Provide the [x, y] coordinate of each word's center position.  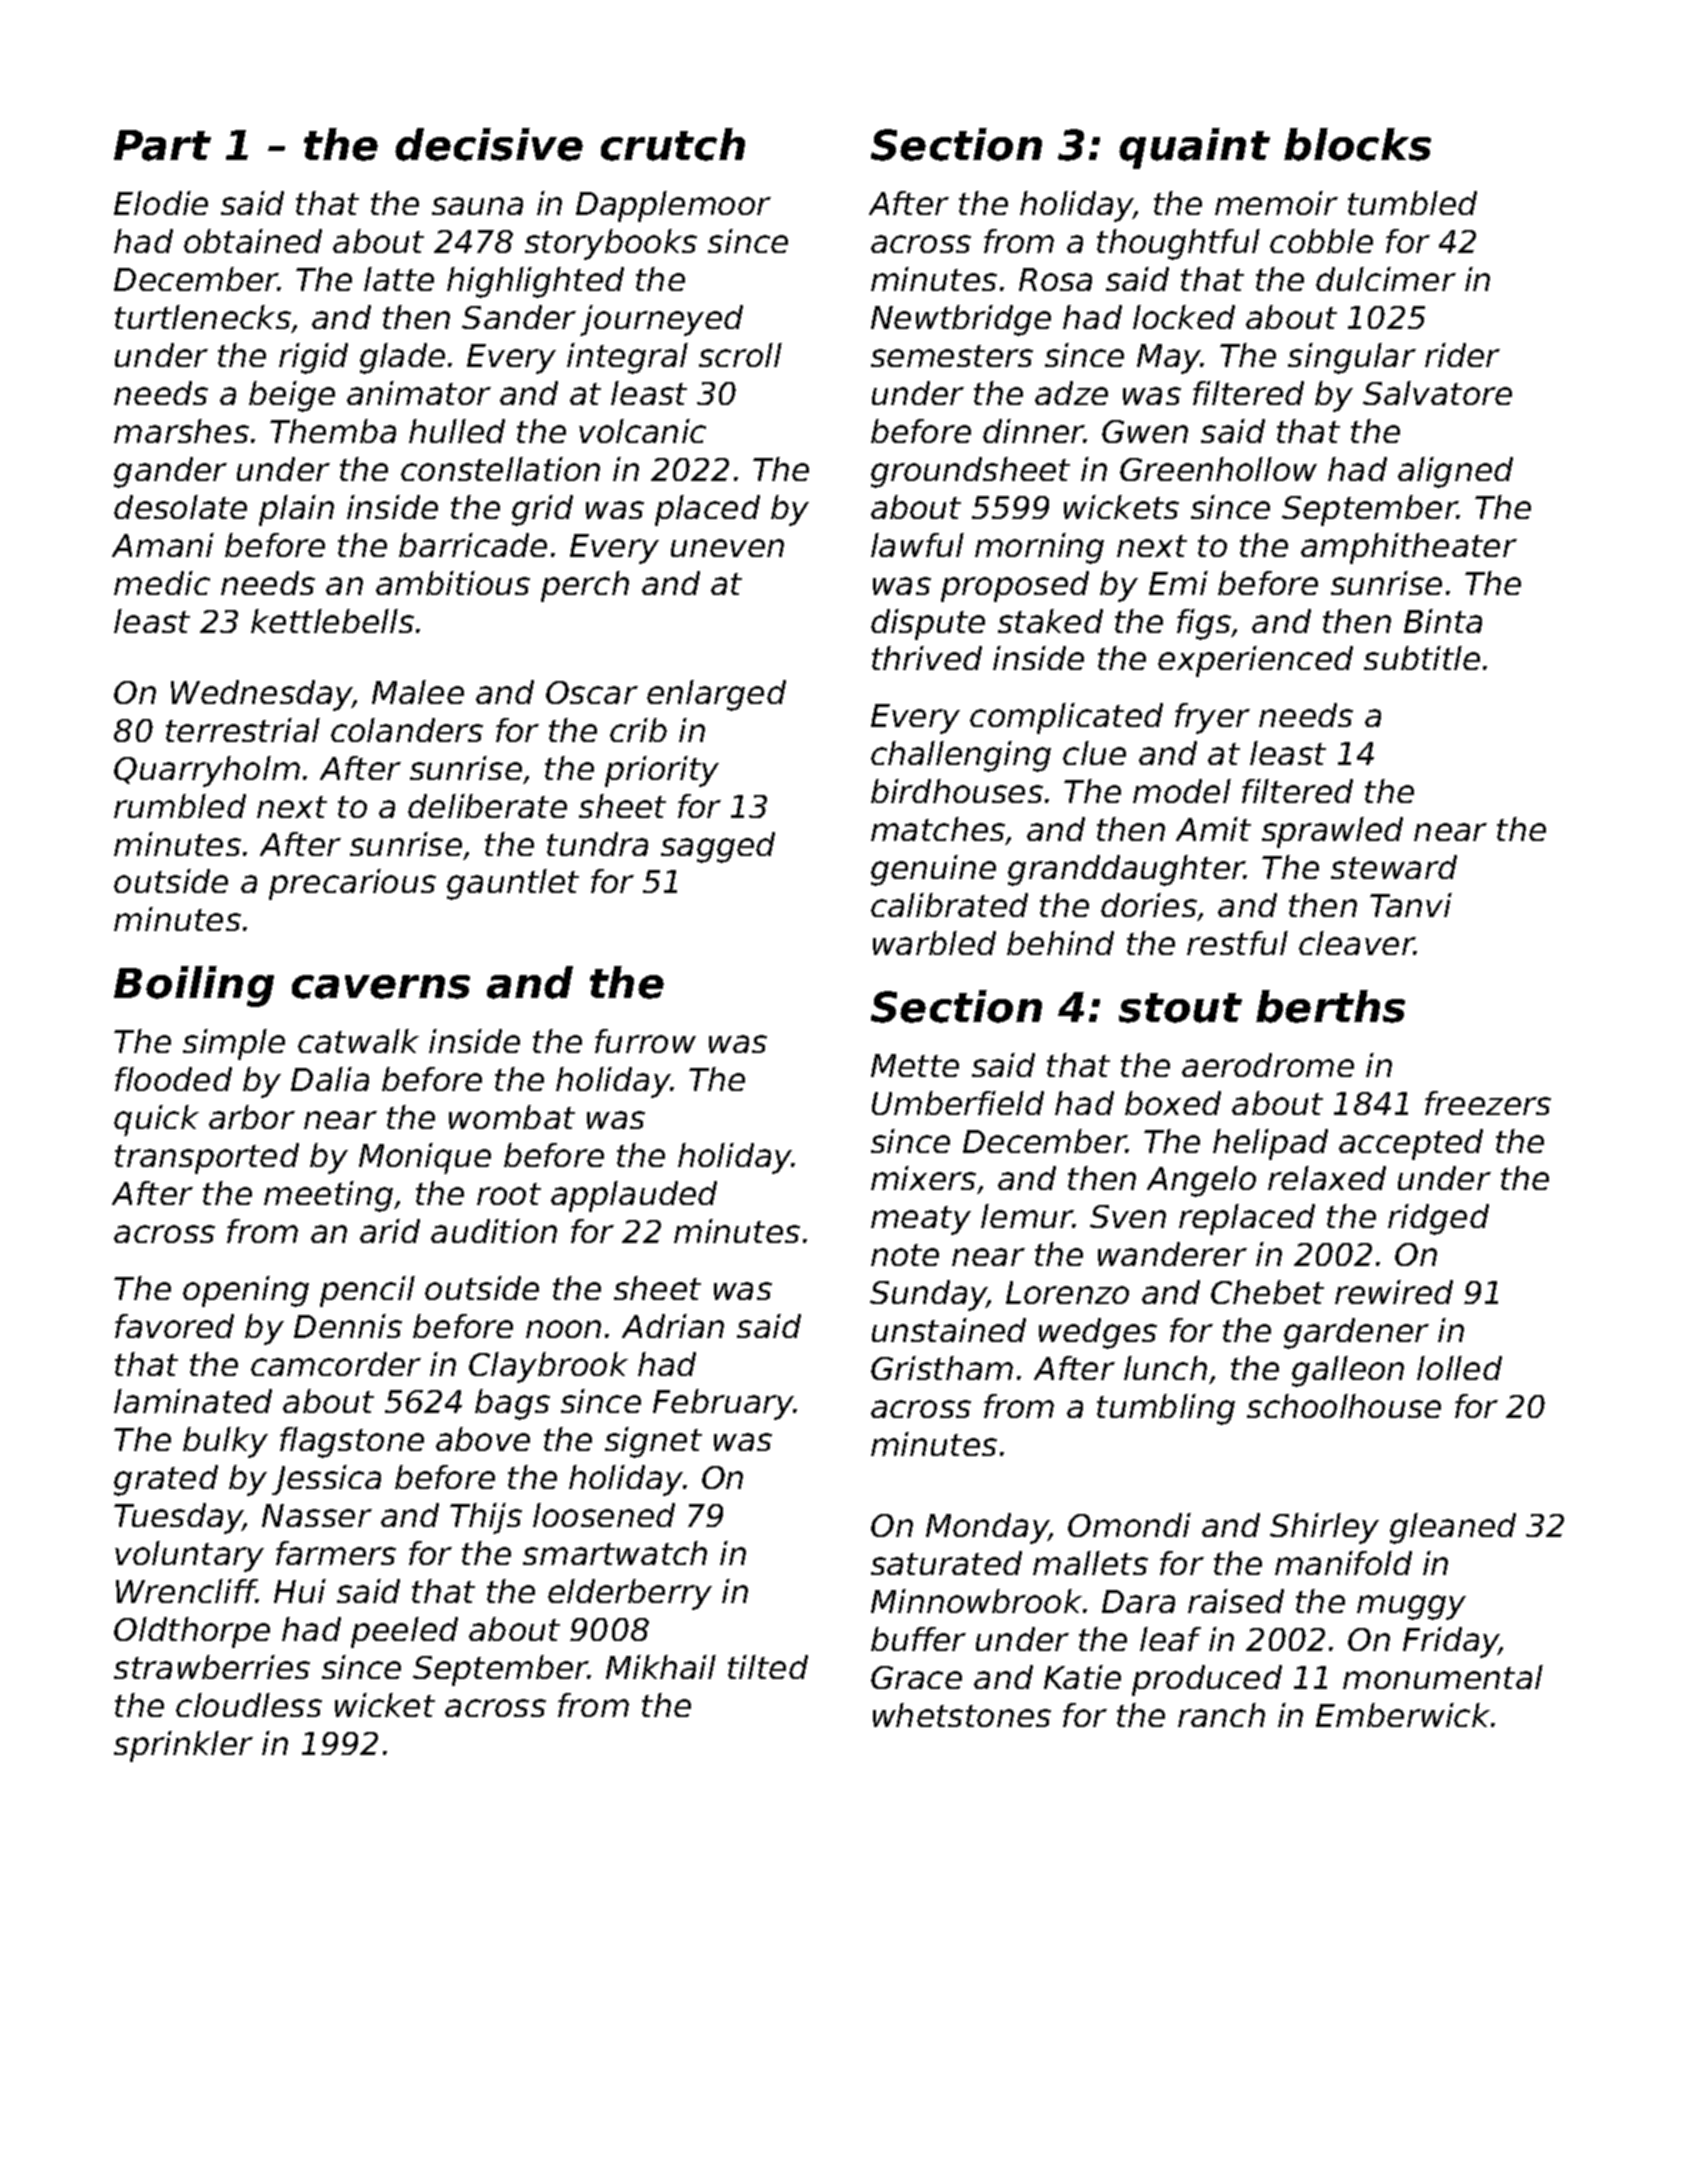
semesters [952, 356]
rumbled [180, 806]
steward [1394, 867]
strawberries [212, 1667]
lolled [1459, 1368]
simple [234, 1044]
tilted [768, 1667]
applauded [634, 1196]
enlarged [716, 695]
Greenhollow [1218, 469]
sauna [477, 206]
